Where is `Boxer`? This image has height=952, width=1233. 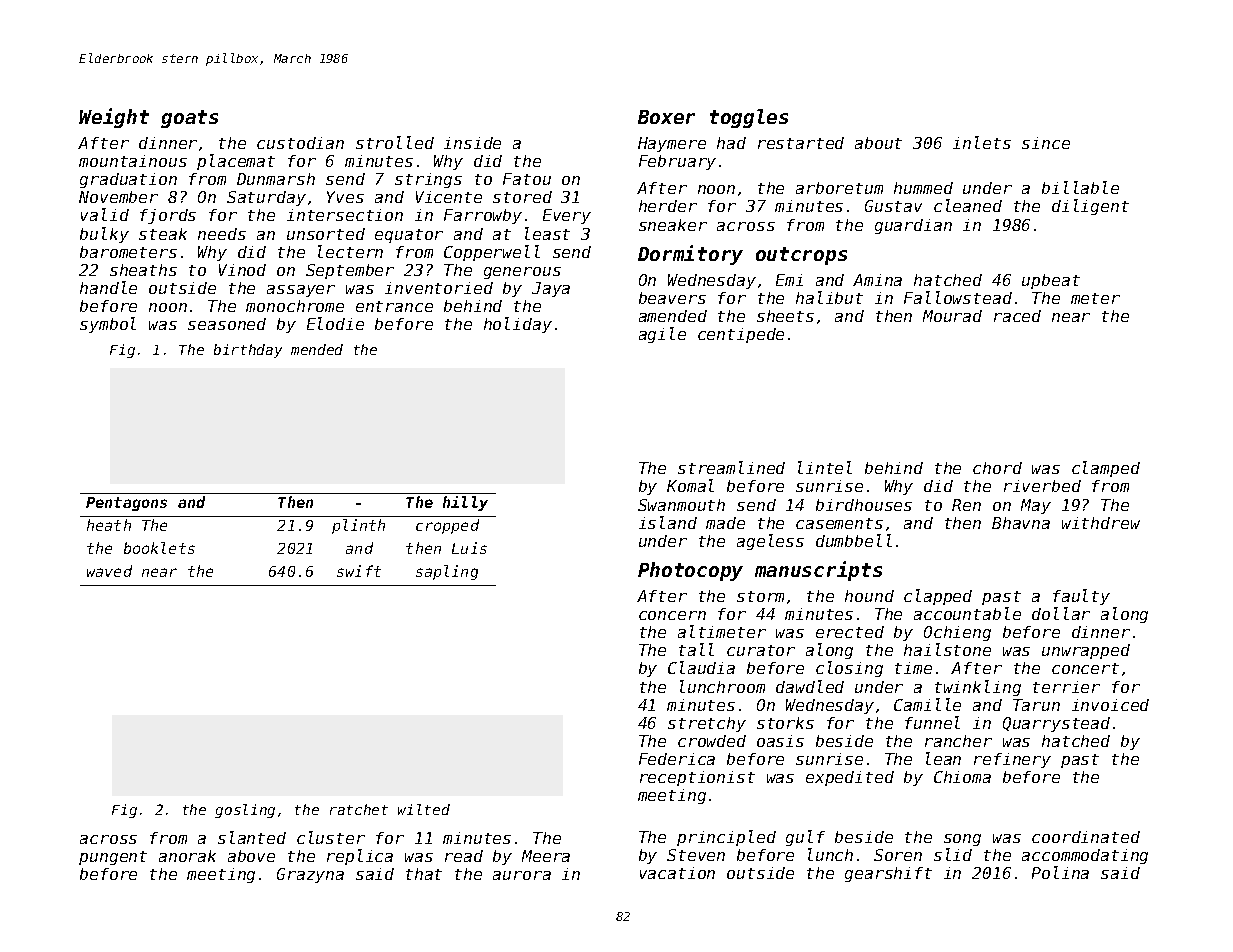 Boxer is located at coordinates (666, 117).
